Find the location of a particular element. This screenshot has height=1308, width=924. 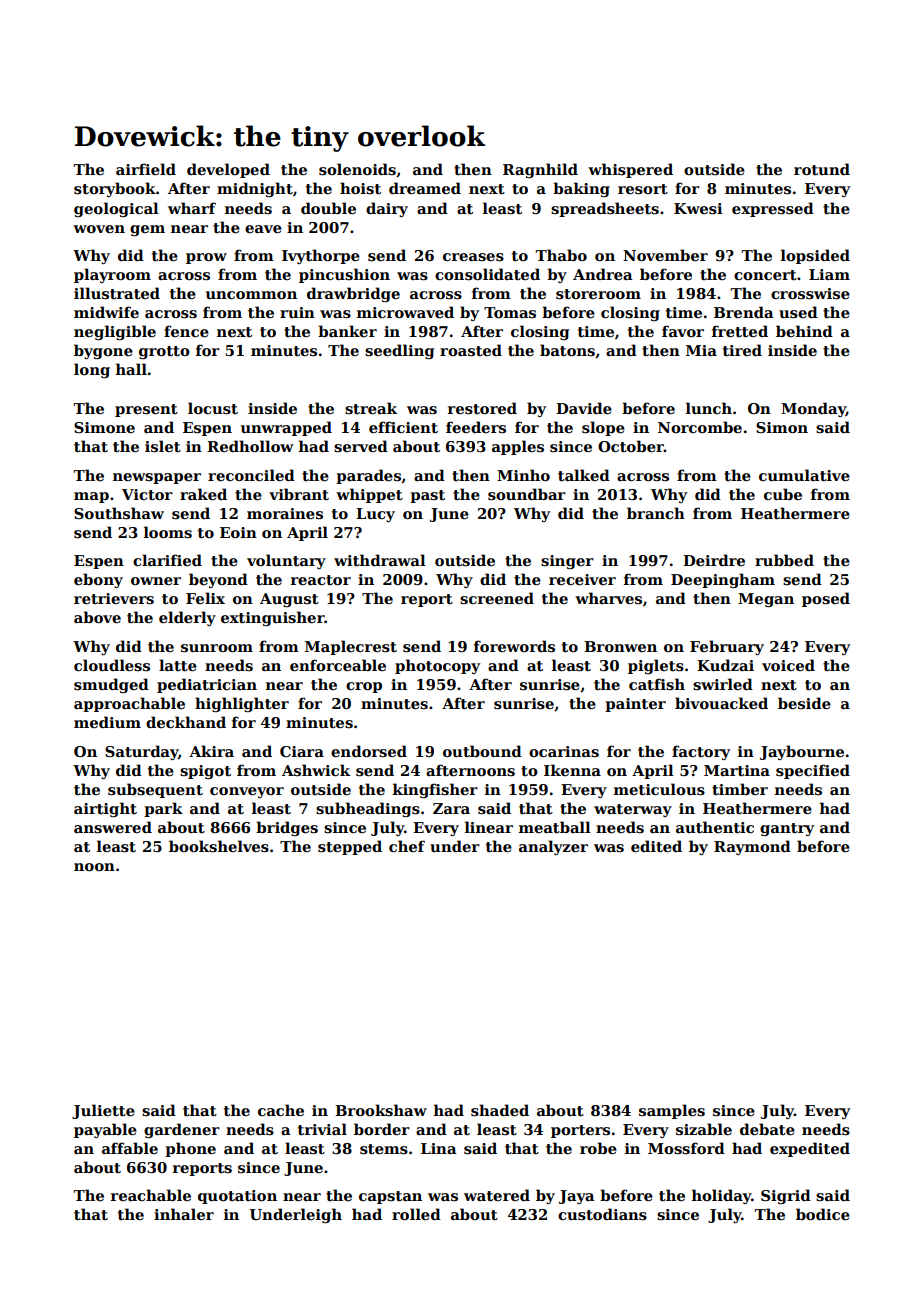

cube is located at coordinates (783, 494).
